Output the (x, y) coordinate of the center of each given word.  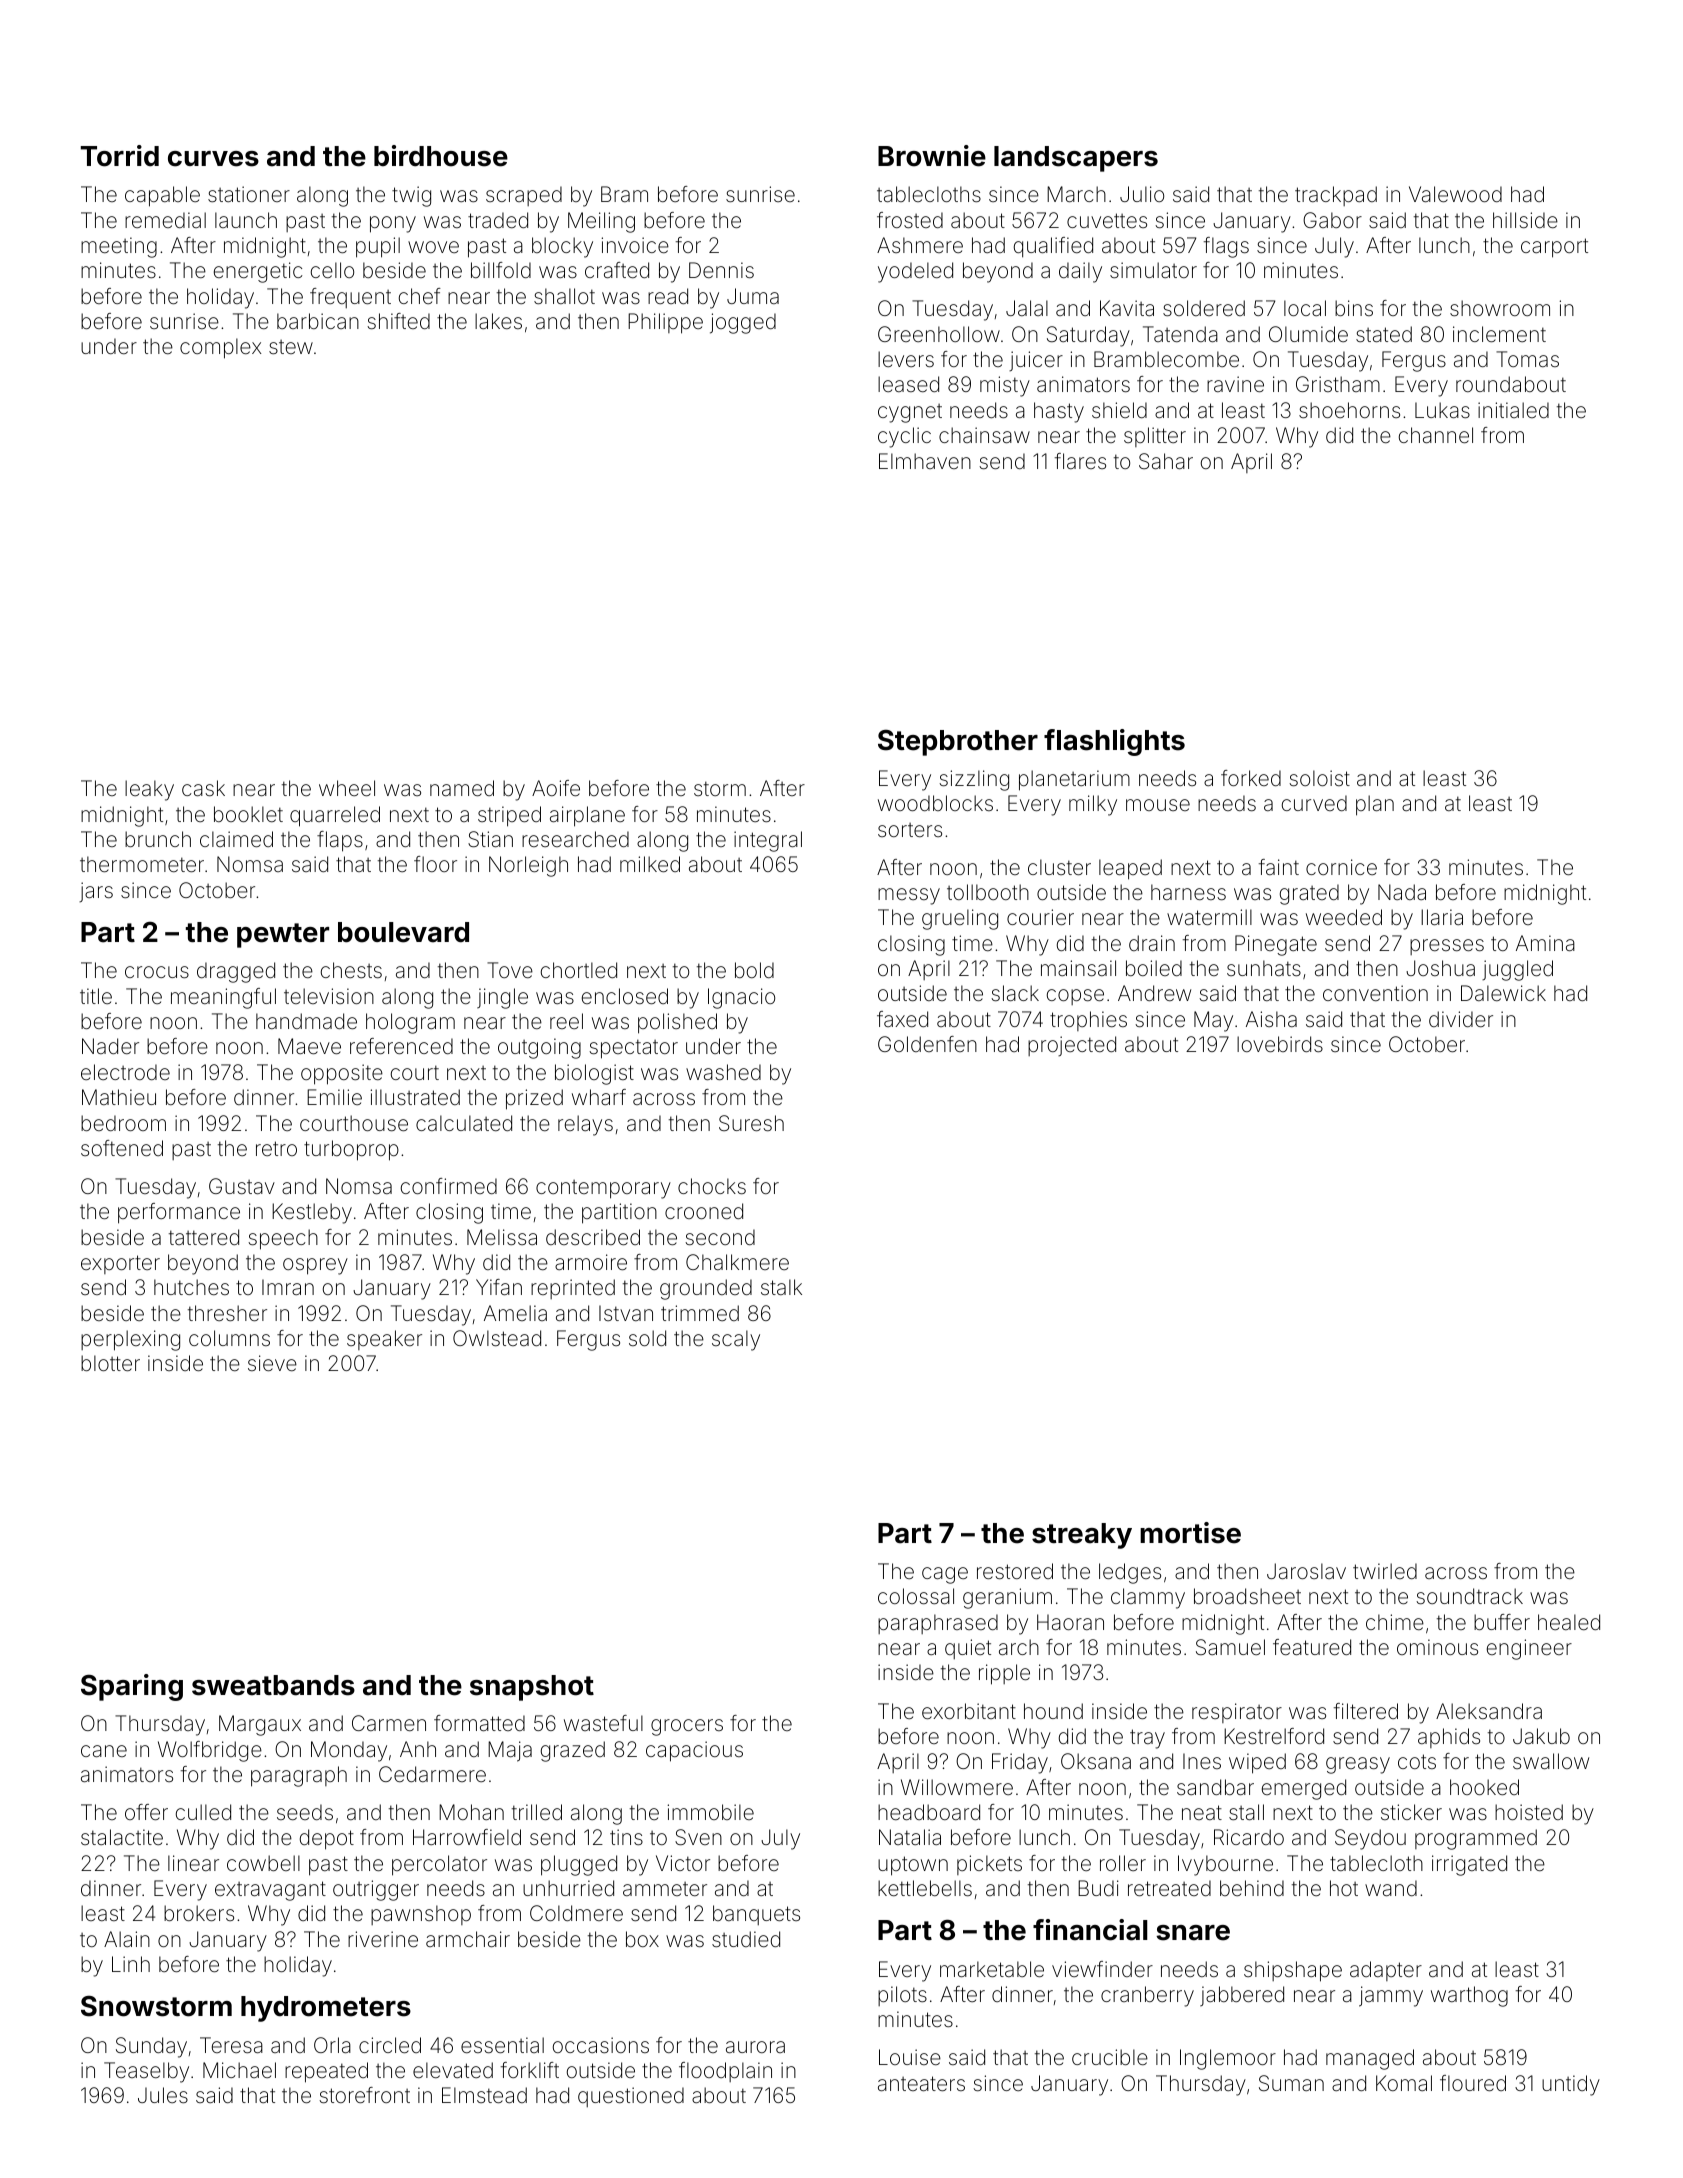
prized (534, 1099)
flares (1080, 461)
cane (104, 1751)
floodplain (725, 2072)
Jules (163, 2095)
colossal (916, 1596)
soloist (1319, 778)
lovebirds (1280, 1044)
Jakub (1541, 1736)
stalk (781, 1287)
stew (291, 347)
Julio (1142, 194)
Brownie (932, 156)
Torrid (120, 156)
